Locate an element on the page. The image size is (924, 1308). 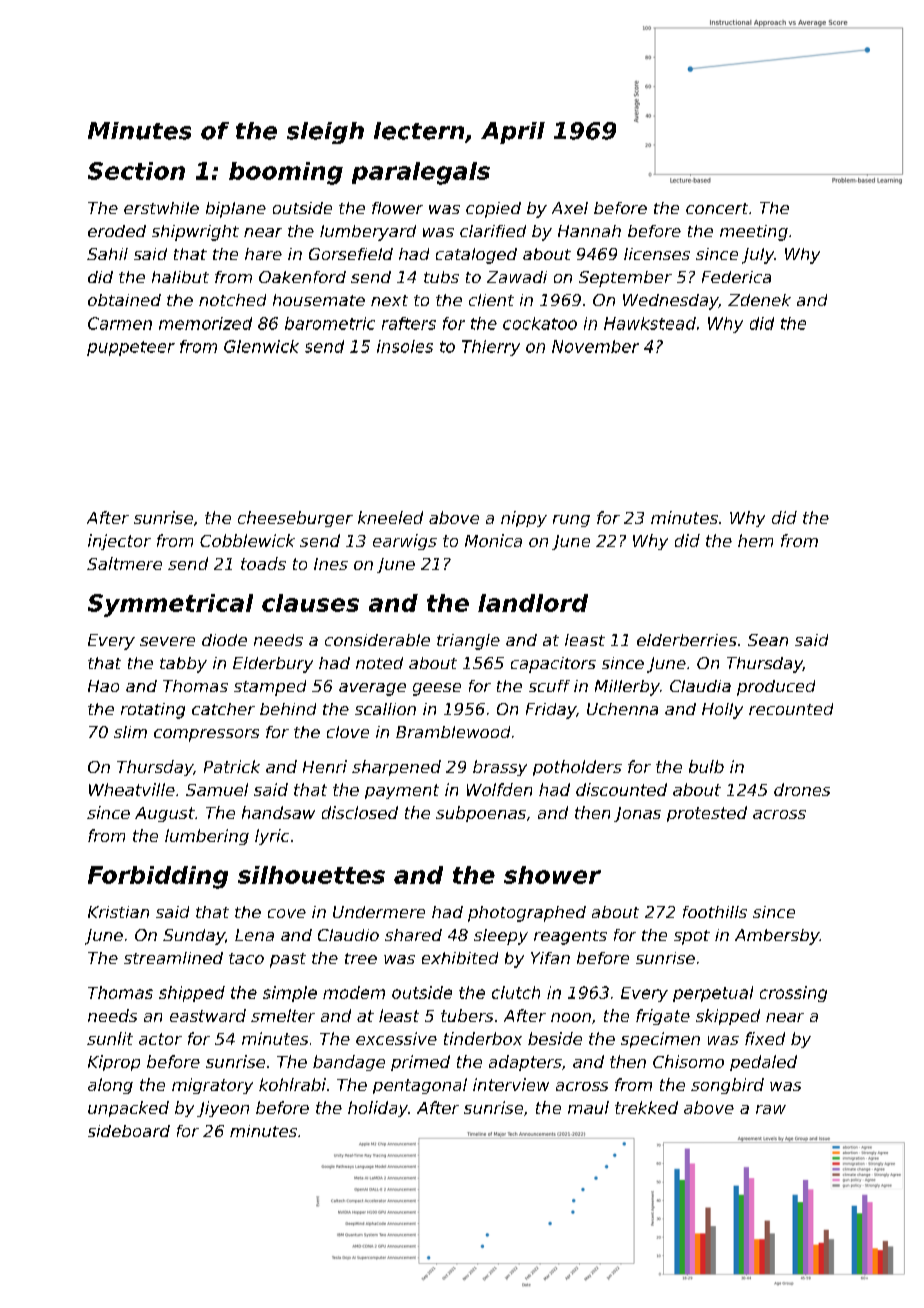
Wolfden is located at coordinates (499, 789).
